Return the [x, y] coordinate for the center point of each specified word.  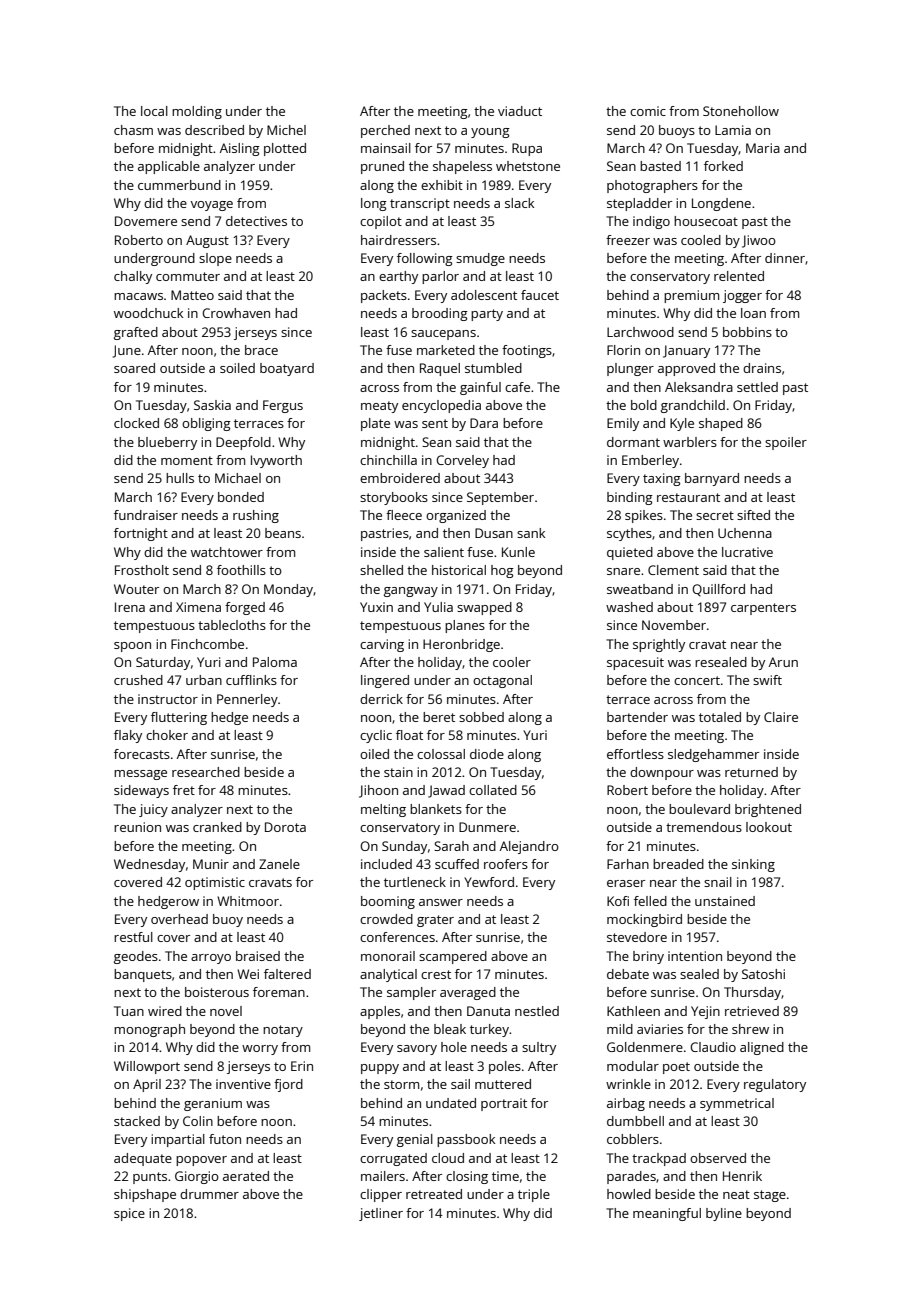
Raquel [440, 369]
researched [206, 772]
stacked [137, 1121]
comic [648, 111]
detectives [256, 221]
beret [439, 717]
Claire [781, 717]
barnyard [712, 479]
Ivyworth [276, 461]
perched [385, 131]
